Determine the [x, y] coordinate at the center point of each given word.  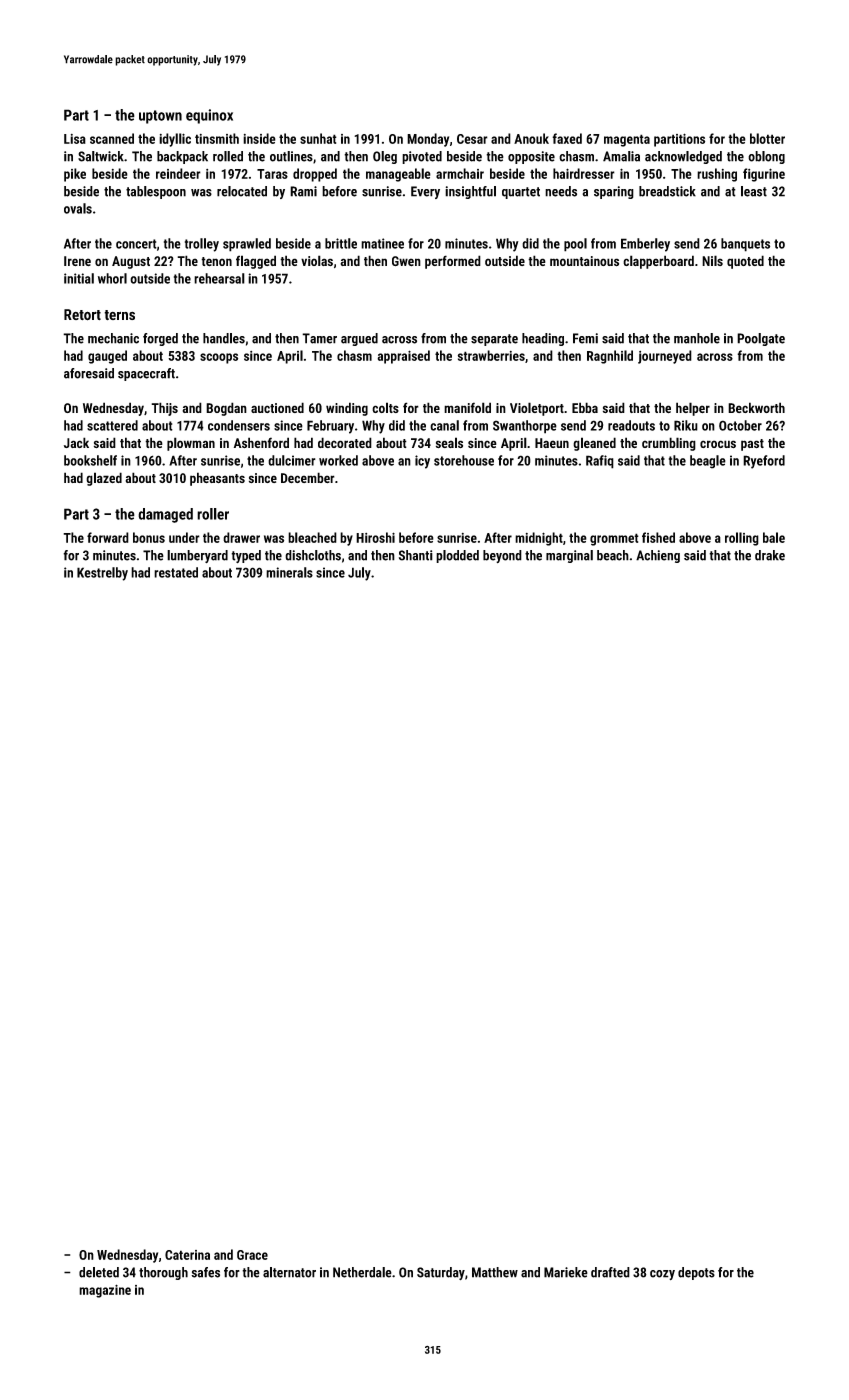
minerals [289, 572]
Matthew [495, 1272]
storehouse [464, 460]
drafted [610, 1272]
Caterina [187, 1255]
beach [613, 555]
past [752, 445]
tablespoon [156, 192]
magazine [105, 1291]
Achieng [658, 556]
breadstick [667, 191]
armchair [460, 173]
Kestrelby [102, 574]
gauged [107, 357]
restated [176, 572]
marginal [569, 556]
